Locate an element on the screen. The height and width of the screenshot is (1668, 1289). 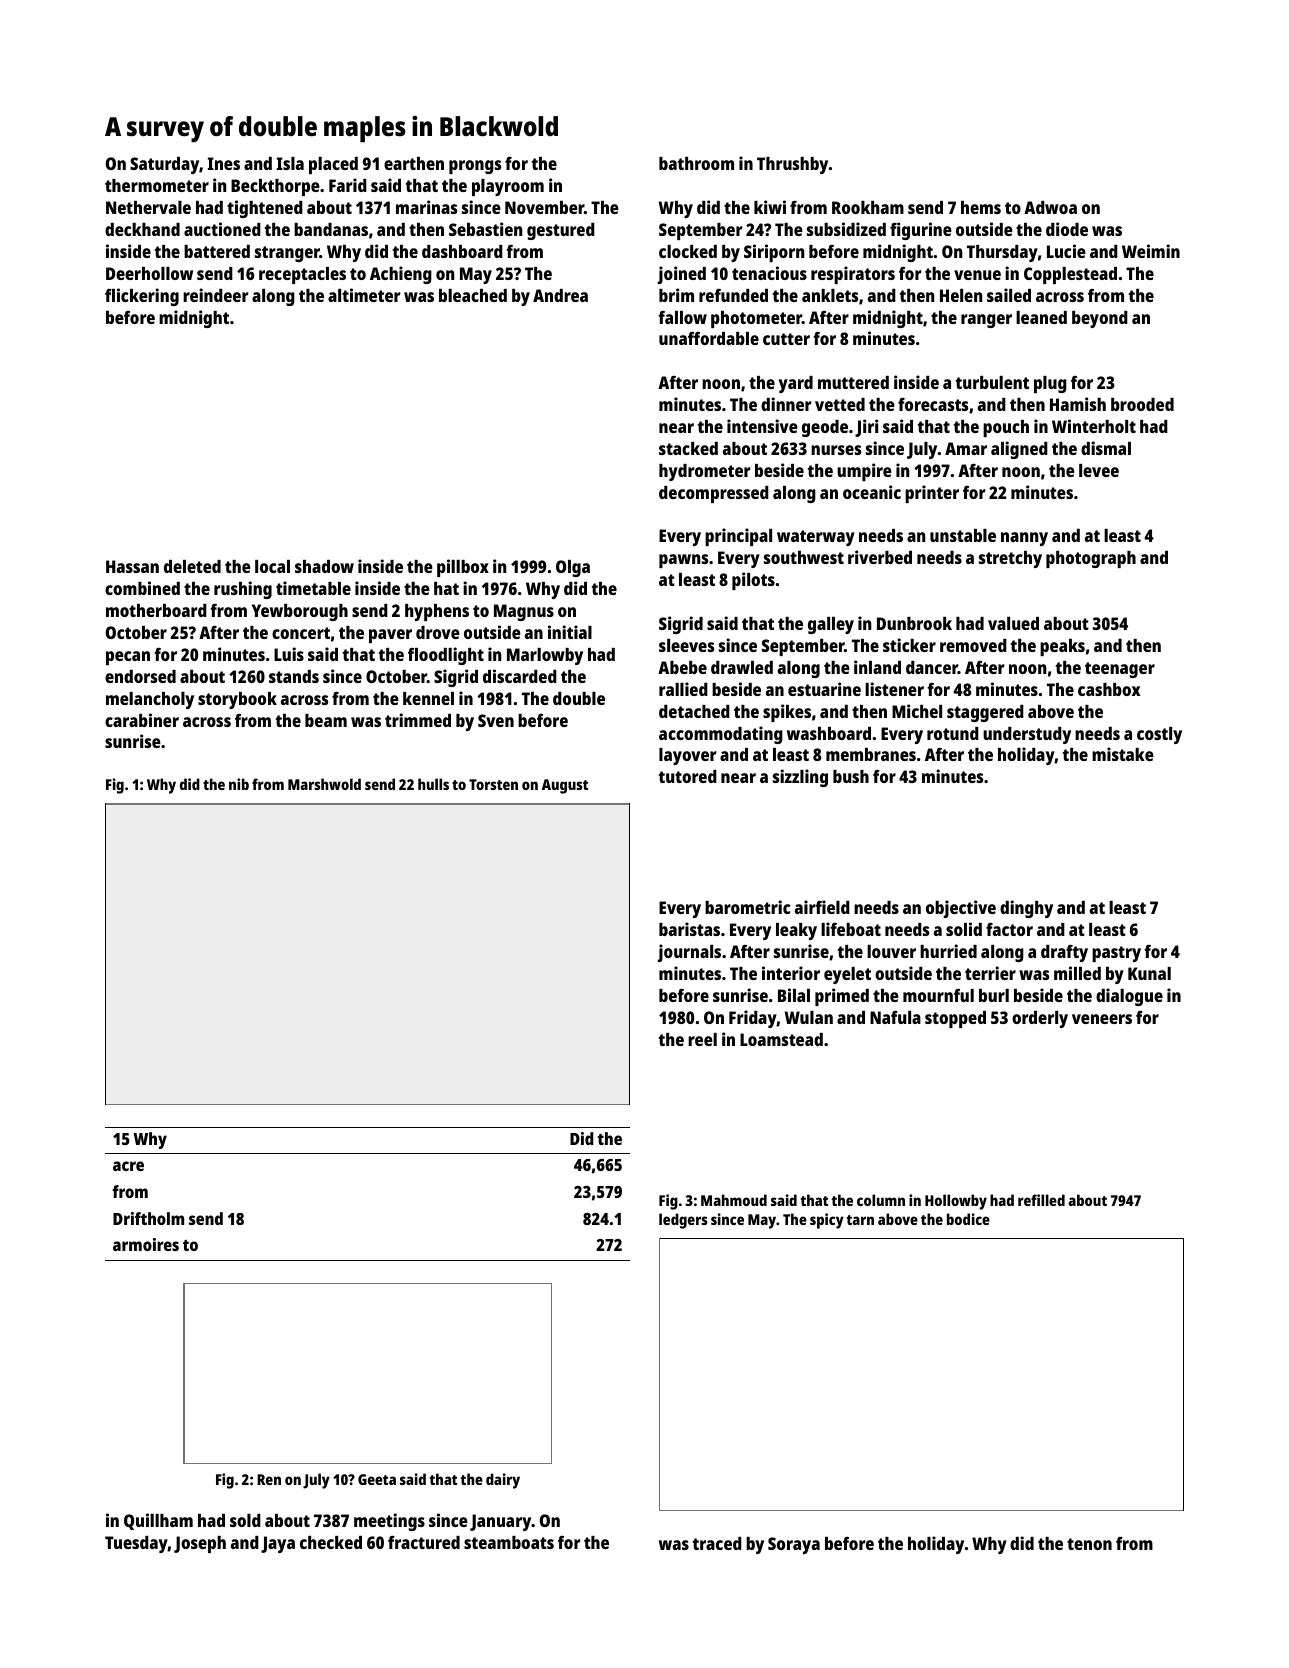
steamboats is located at coordinates (509, 1542).
